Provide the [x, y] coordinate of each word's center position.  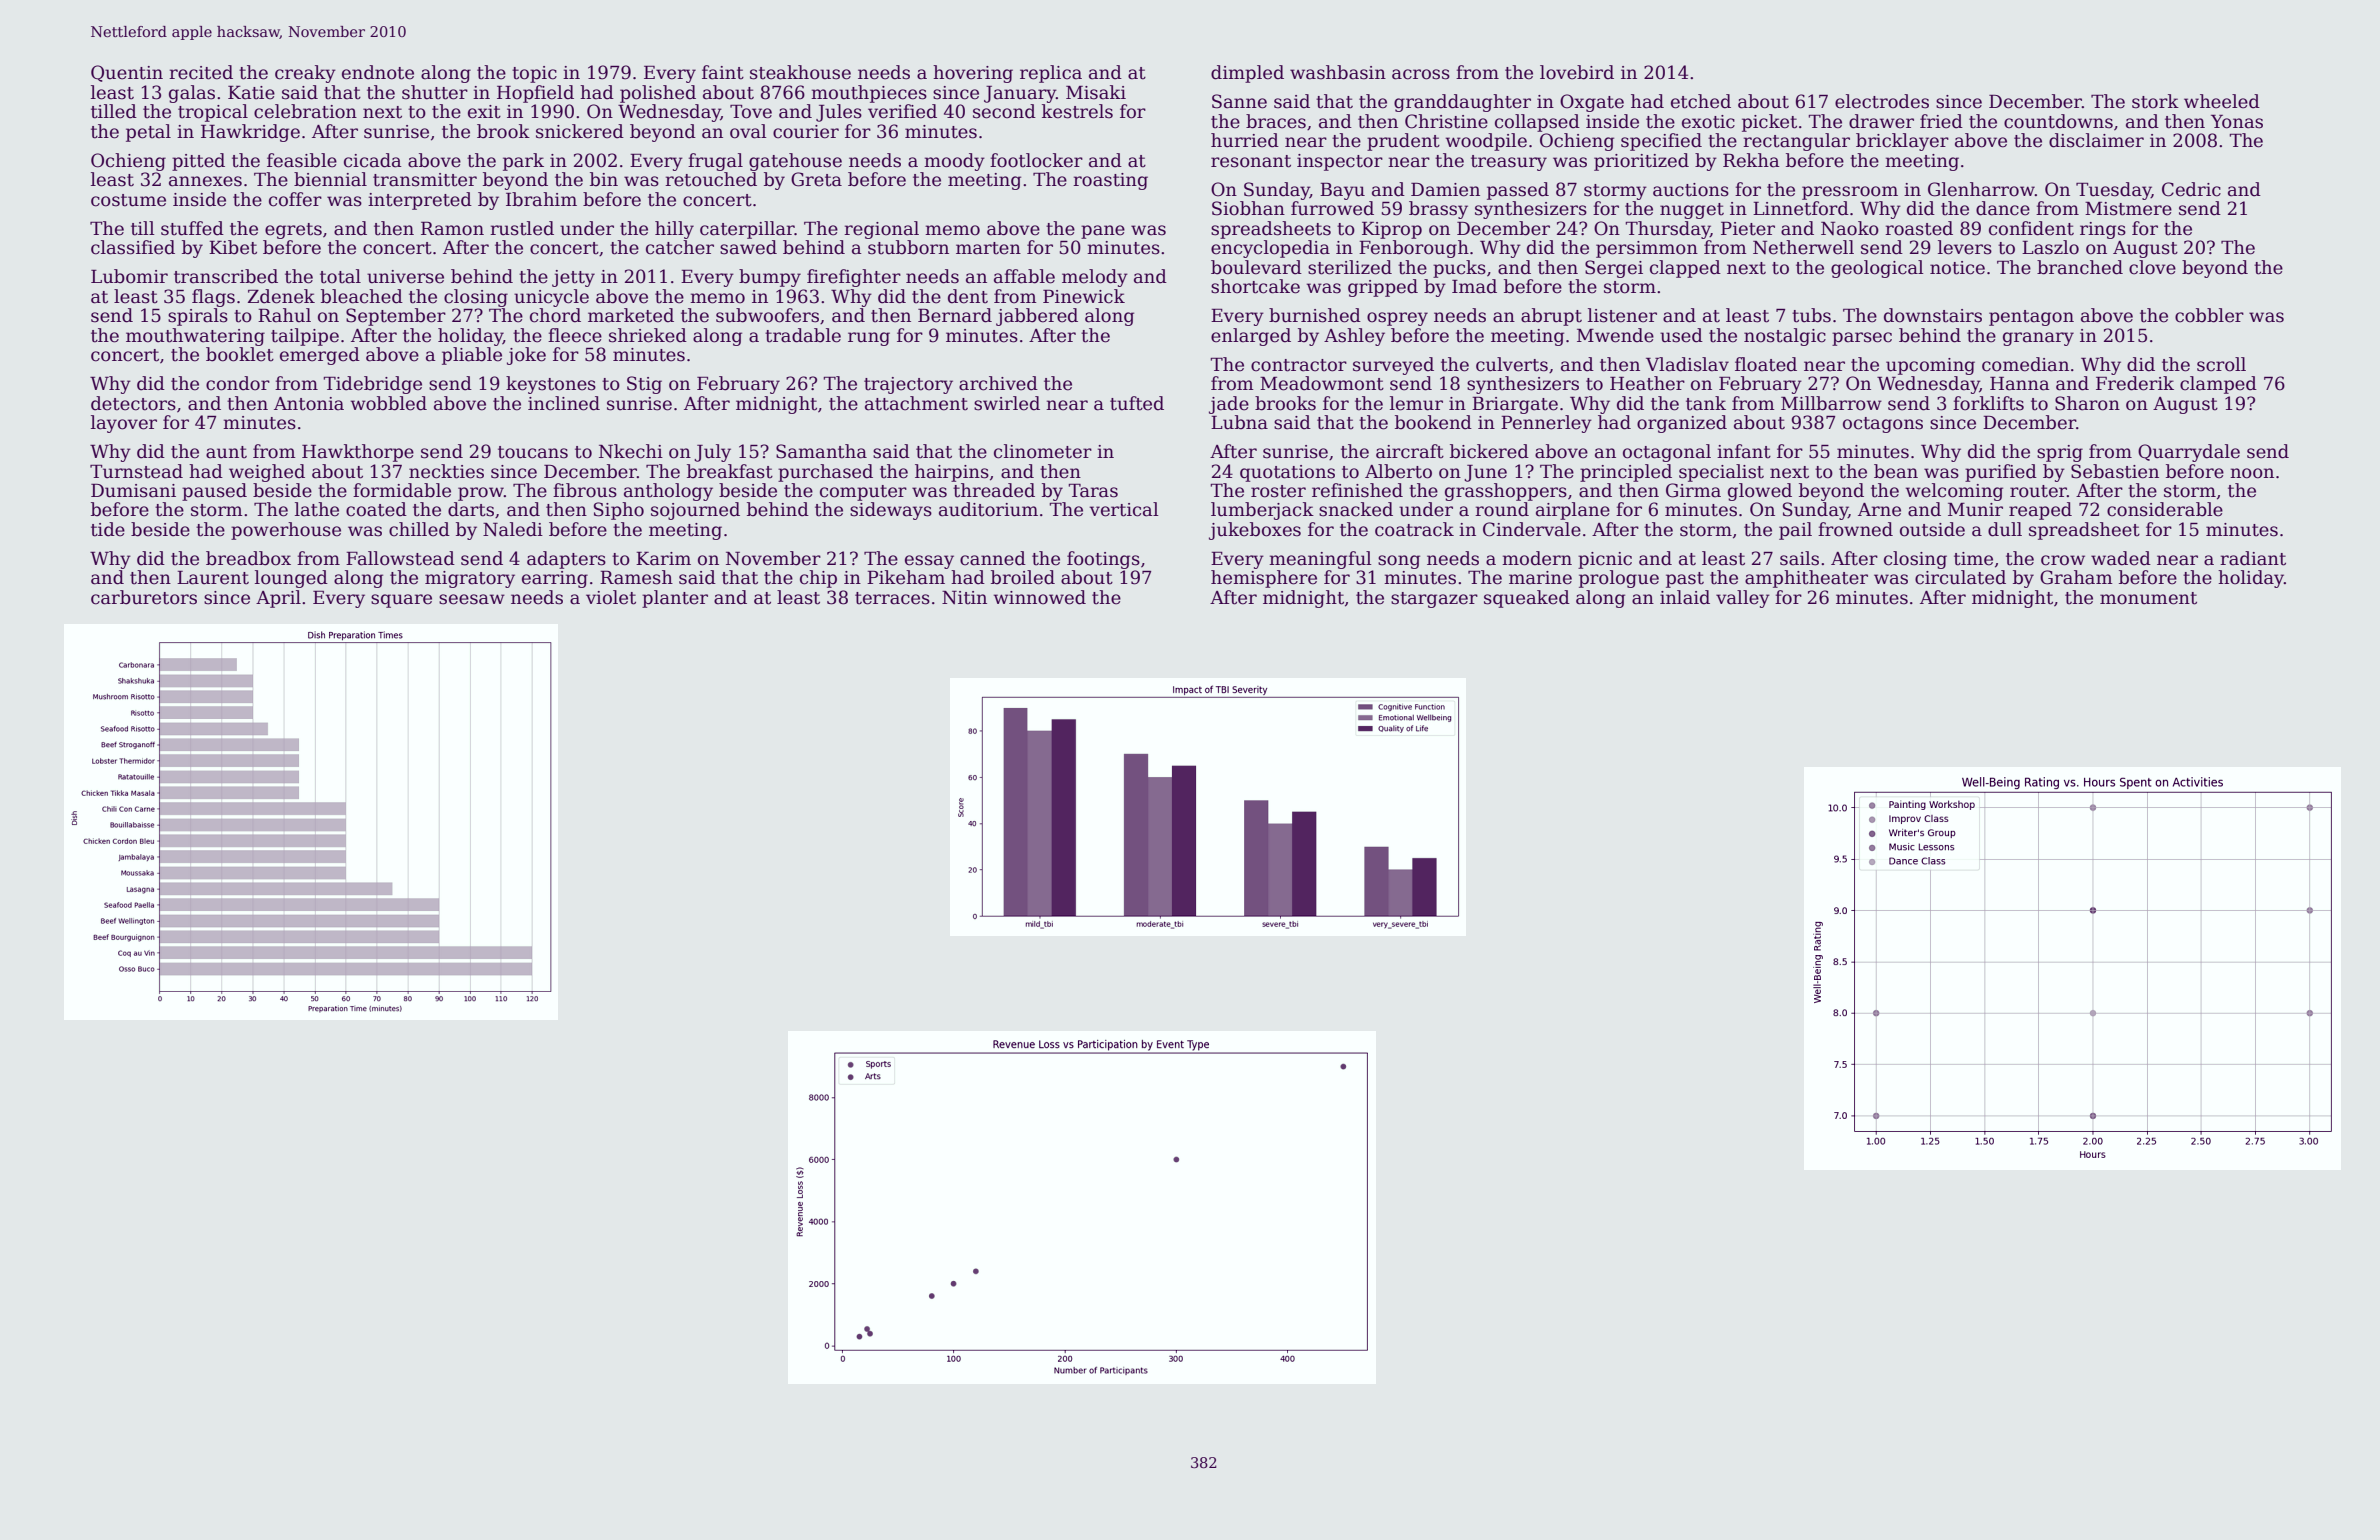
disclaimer [2096, 140]
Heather [1647, 383]
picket [1769, 123]
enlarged [1251, 337]
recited [201, 72]
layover [124, 424]
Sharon [2087, 403]
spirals [198, 317]
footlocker [1036, 160]
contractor [1299, 365]
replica [1051, 74]
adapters [566, 560]
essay [929, 562]
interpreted [420, 201]
